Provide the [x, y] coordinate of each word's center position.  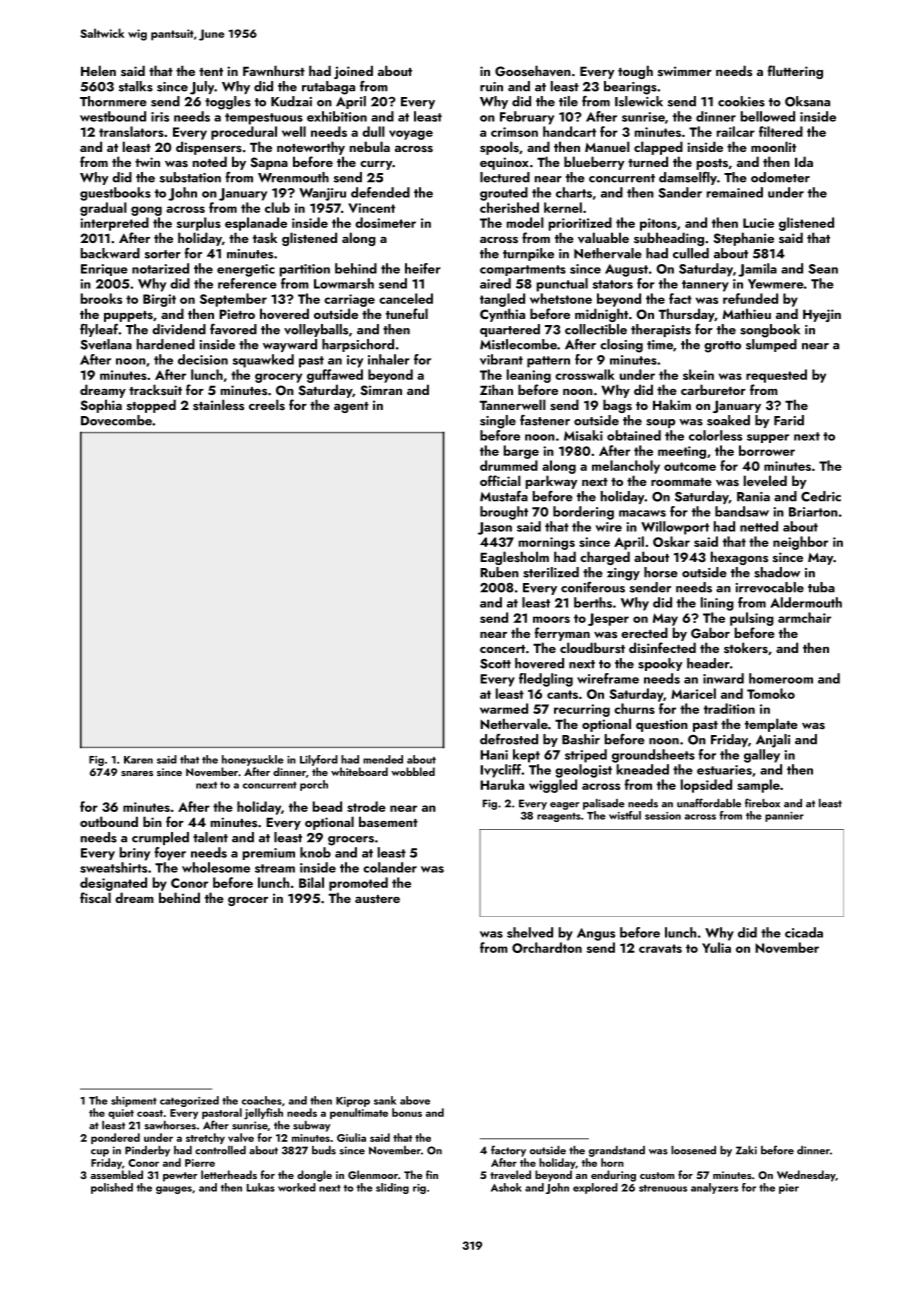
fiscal [95, 897]
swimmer [685, 71]
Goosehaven [533, 71]
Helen [98, 70]
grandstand [617, 1151]
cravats [660, 948]
